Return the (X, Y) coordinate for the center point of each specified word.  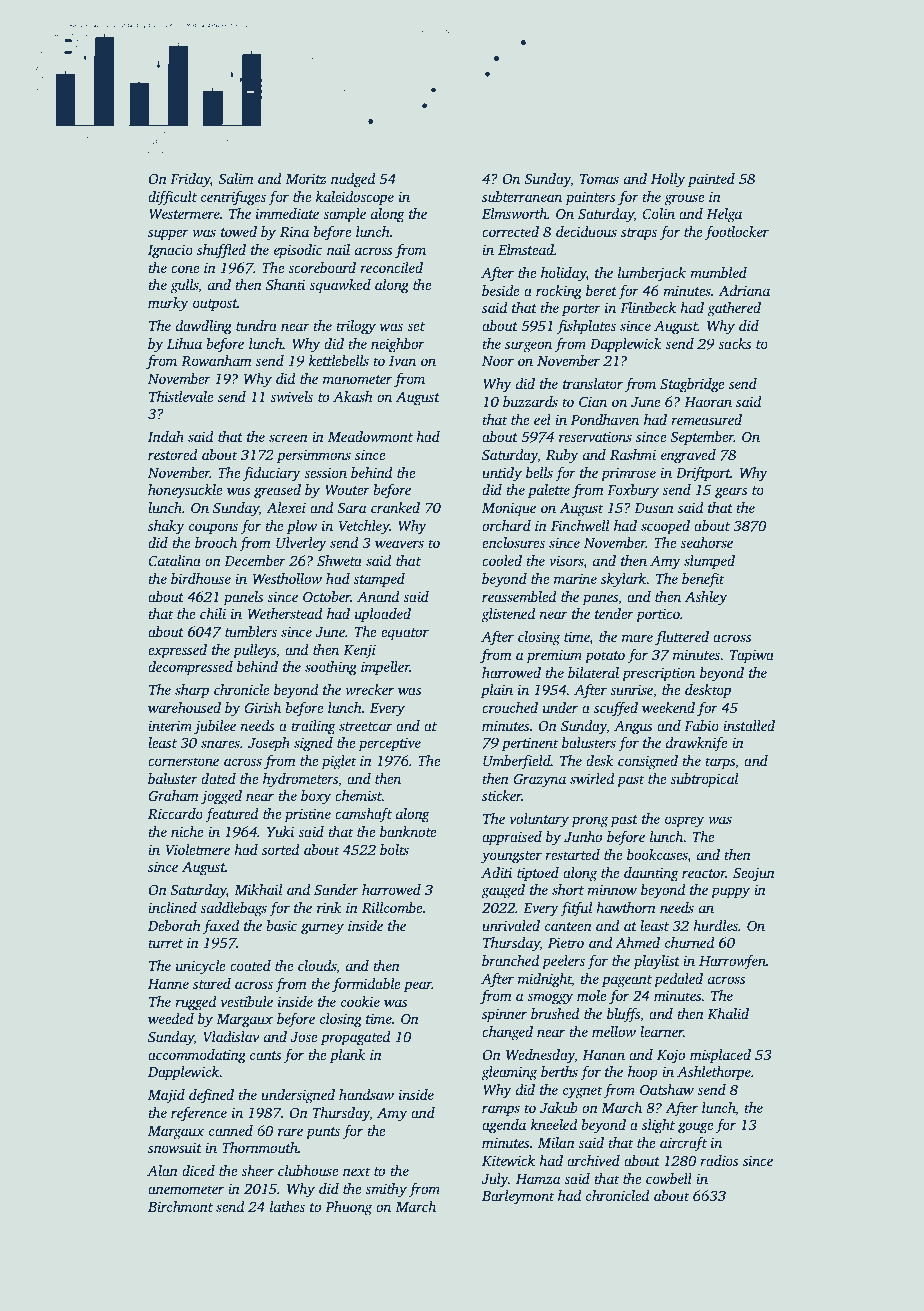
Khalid (728, 1013)
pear (418, 987)
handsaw (366, 1094)
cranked (395, 507)
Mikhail (258, 889)
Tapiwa (752, 656)
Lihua (184, 343)
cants (266, 1055)
